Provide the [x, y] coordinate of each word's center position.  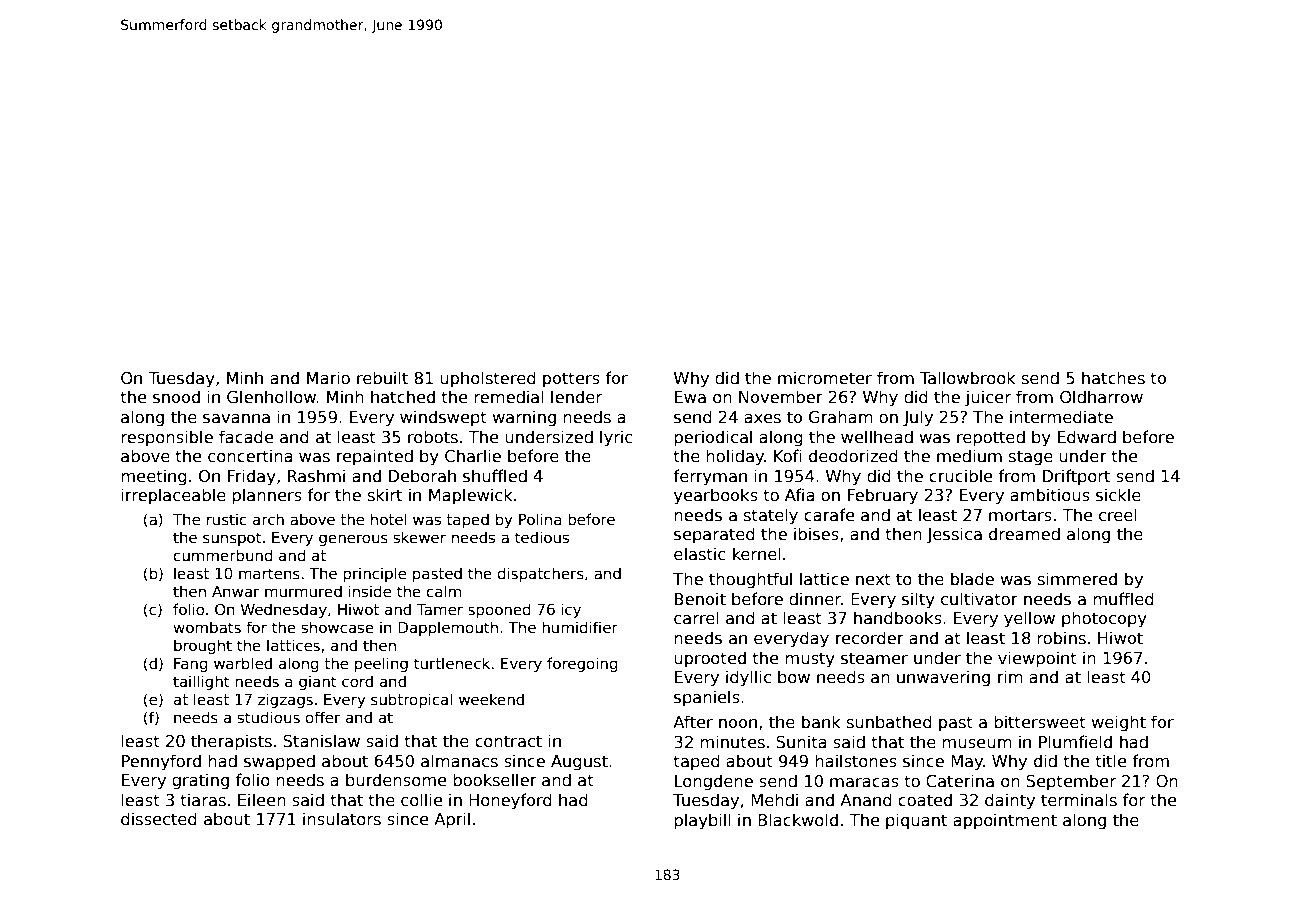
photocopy [1104, 619]
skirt [385, 494]
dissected [159, 819]
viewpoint [1037, 659]
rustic [227, 519]
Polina [540, 519]
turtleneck [452, 663]
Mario [328, 377]
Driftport [1076, 477]
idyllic [748, 678]
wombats [207, 627]
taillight [201, 682]
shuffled [495, 476]
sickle [1118, 495]
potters [571, 380]
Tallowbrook [968, 377]
